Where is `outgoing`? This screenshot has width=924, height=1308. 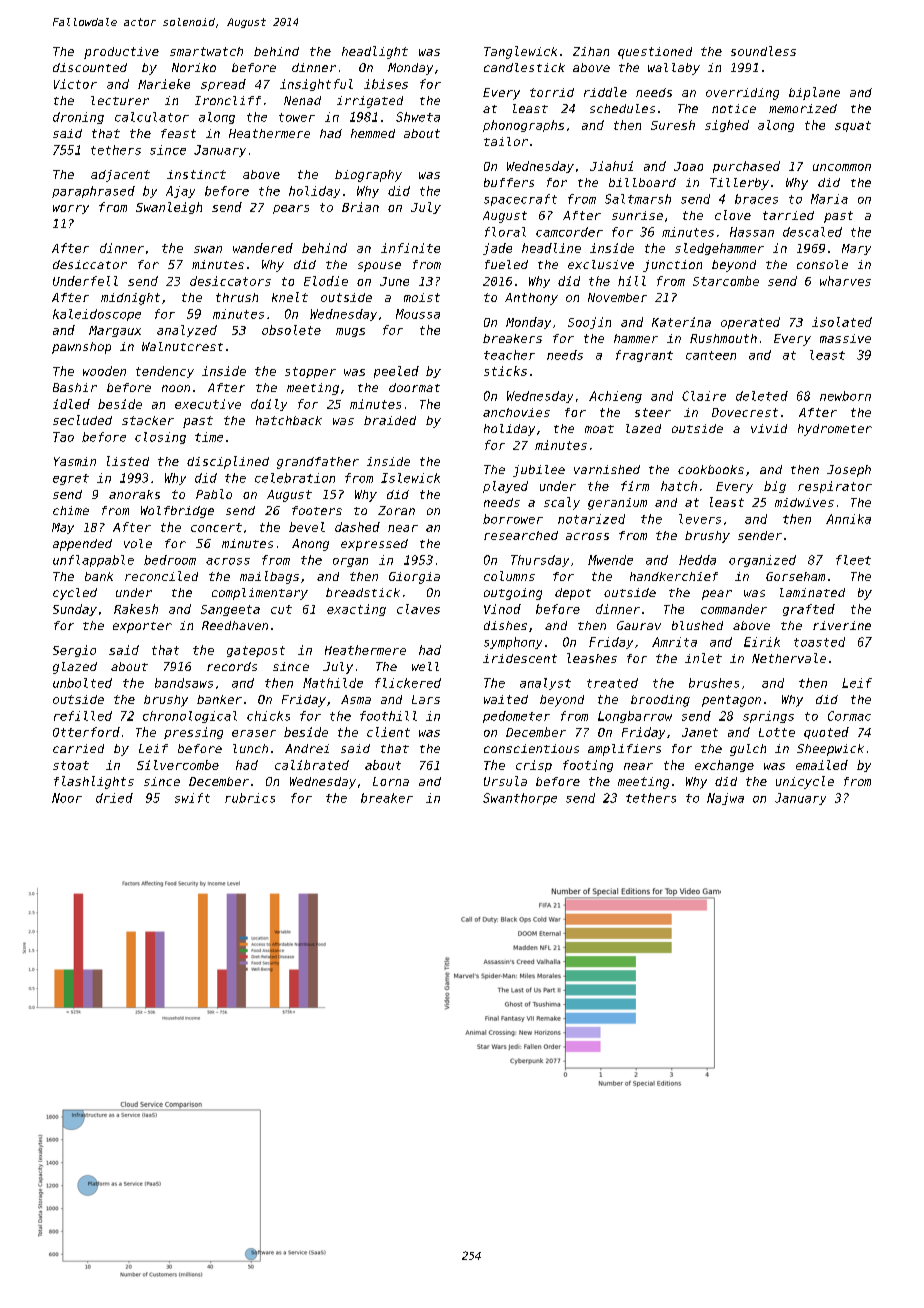 outgoing is located at coordinates (513, 594).
